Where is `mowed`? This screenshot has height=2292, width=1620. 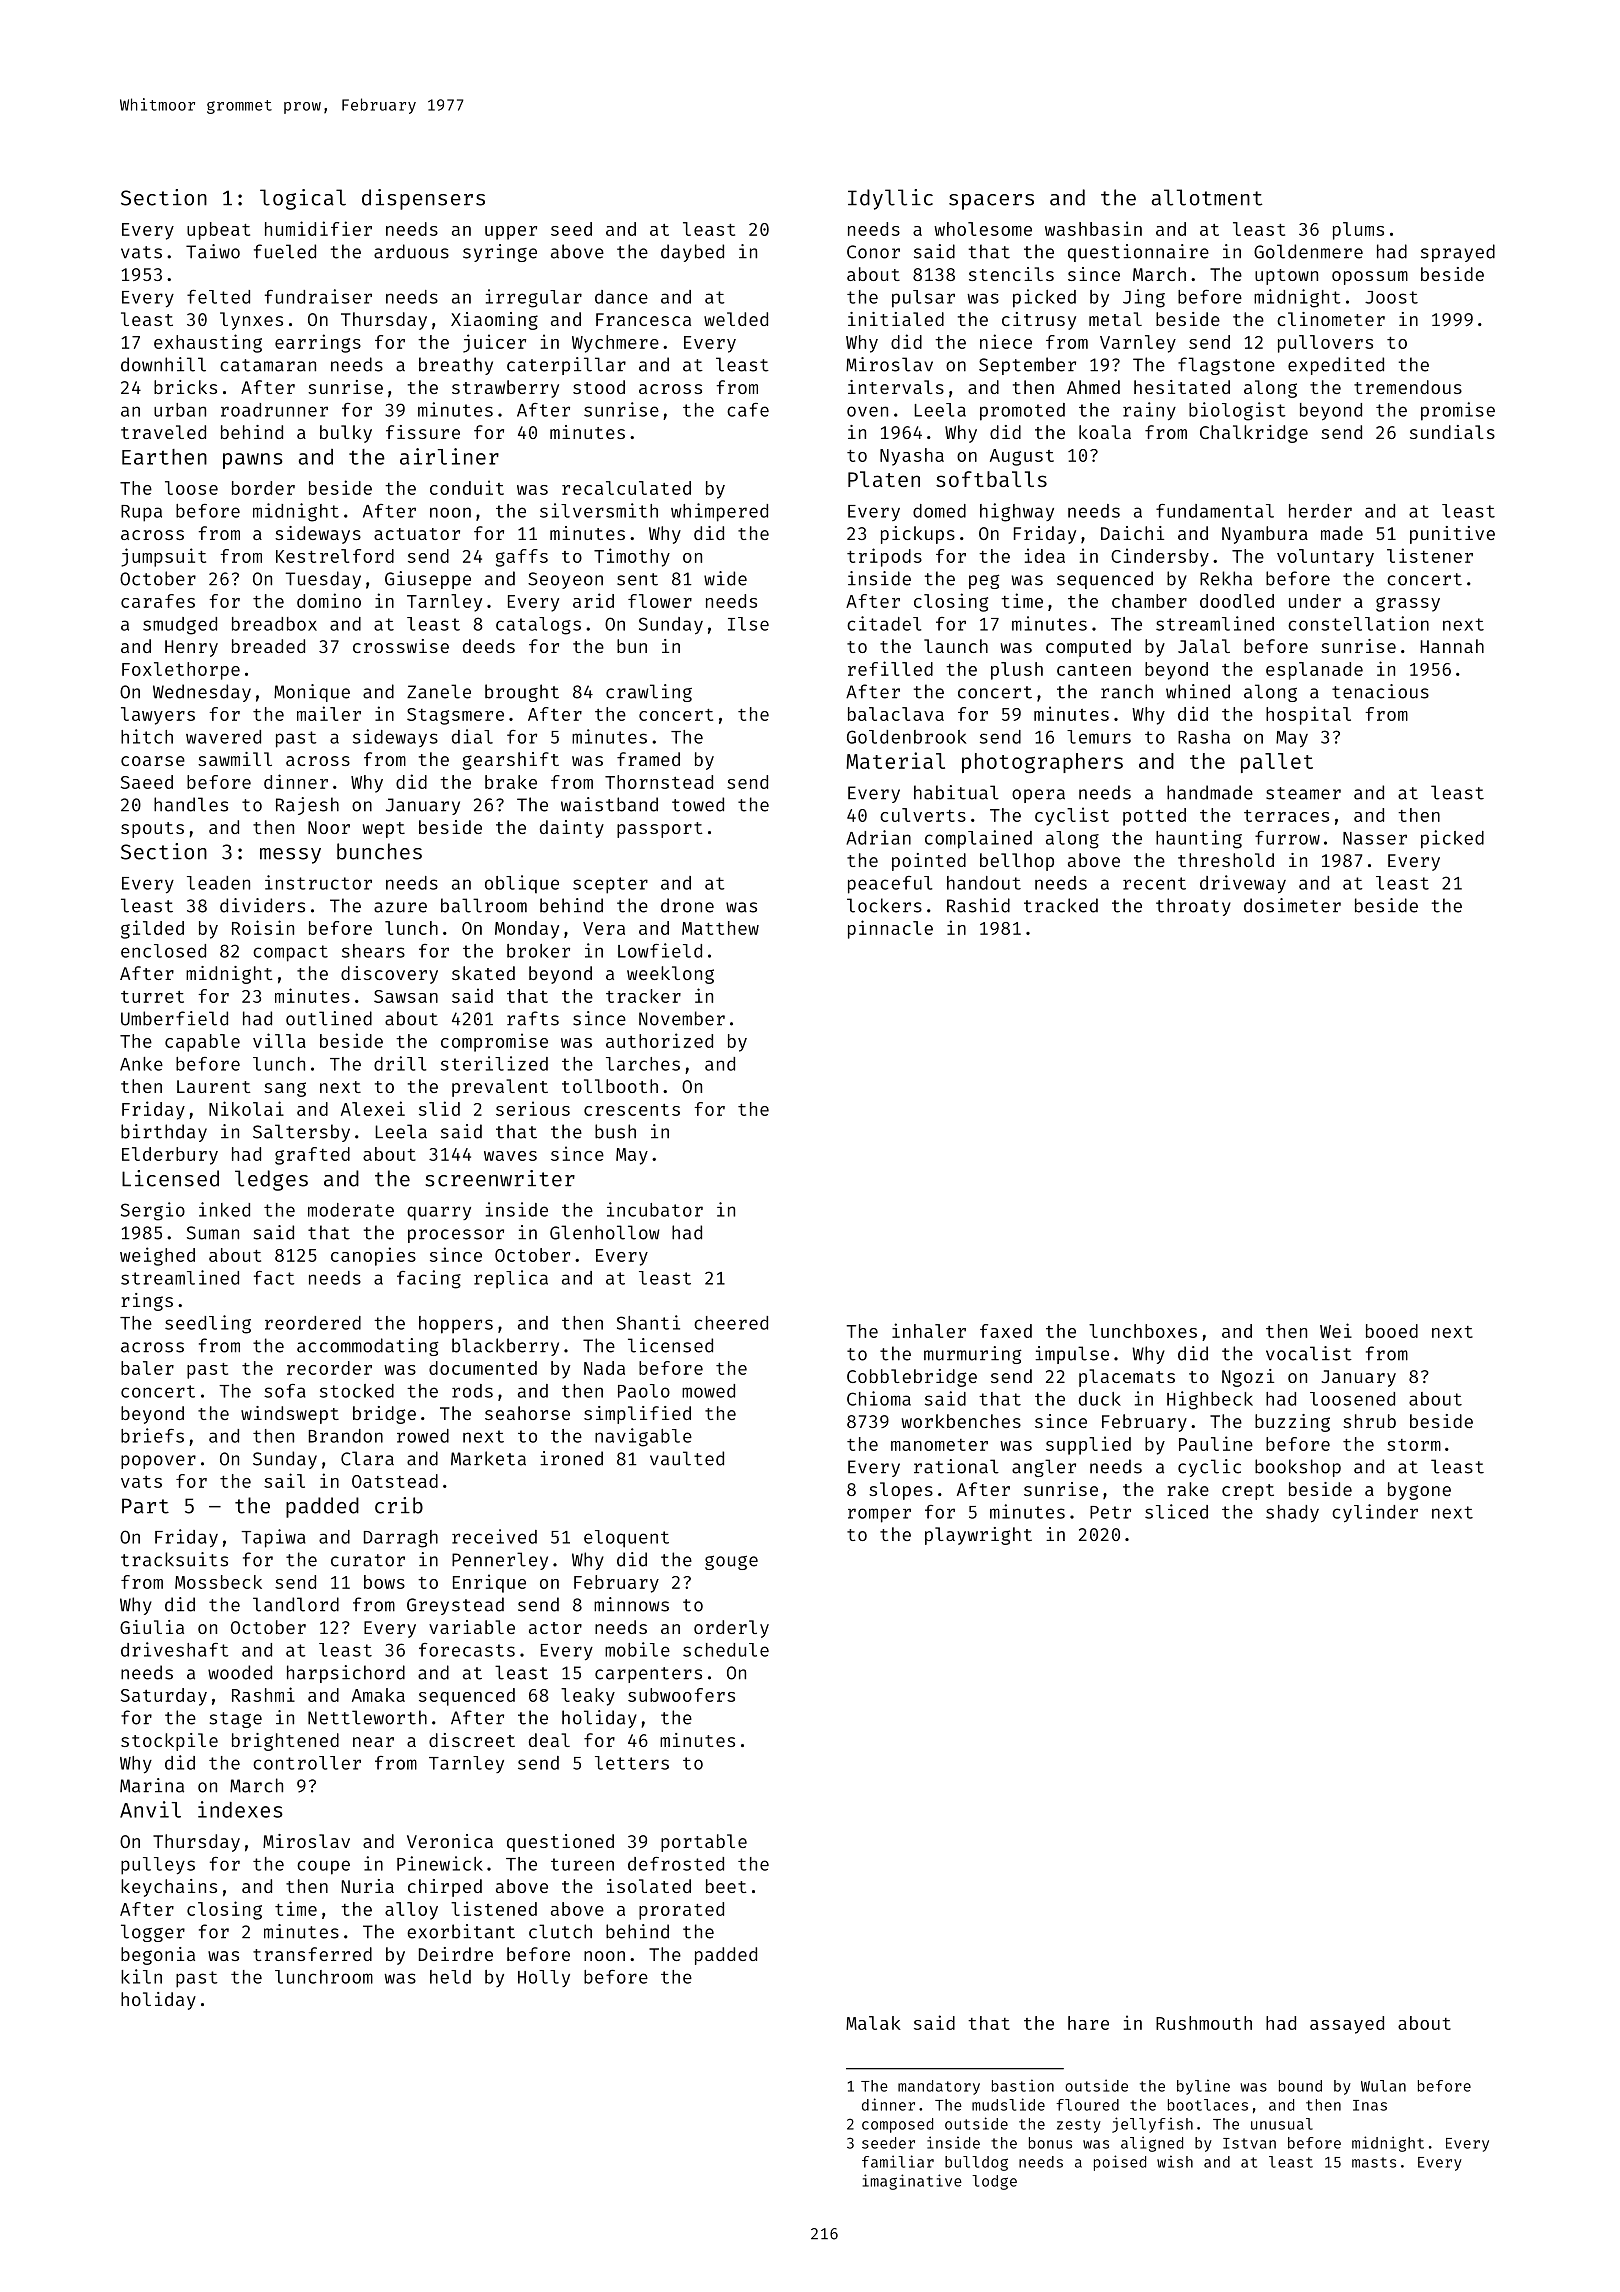
mowed is located at coordinates (708, 1391).
